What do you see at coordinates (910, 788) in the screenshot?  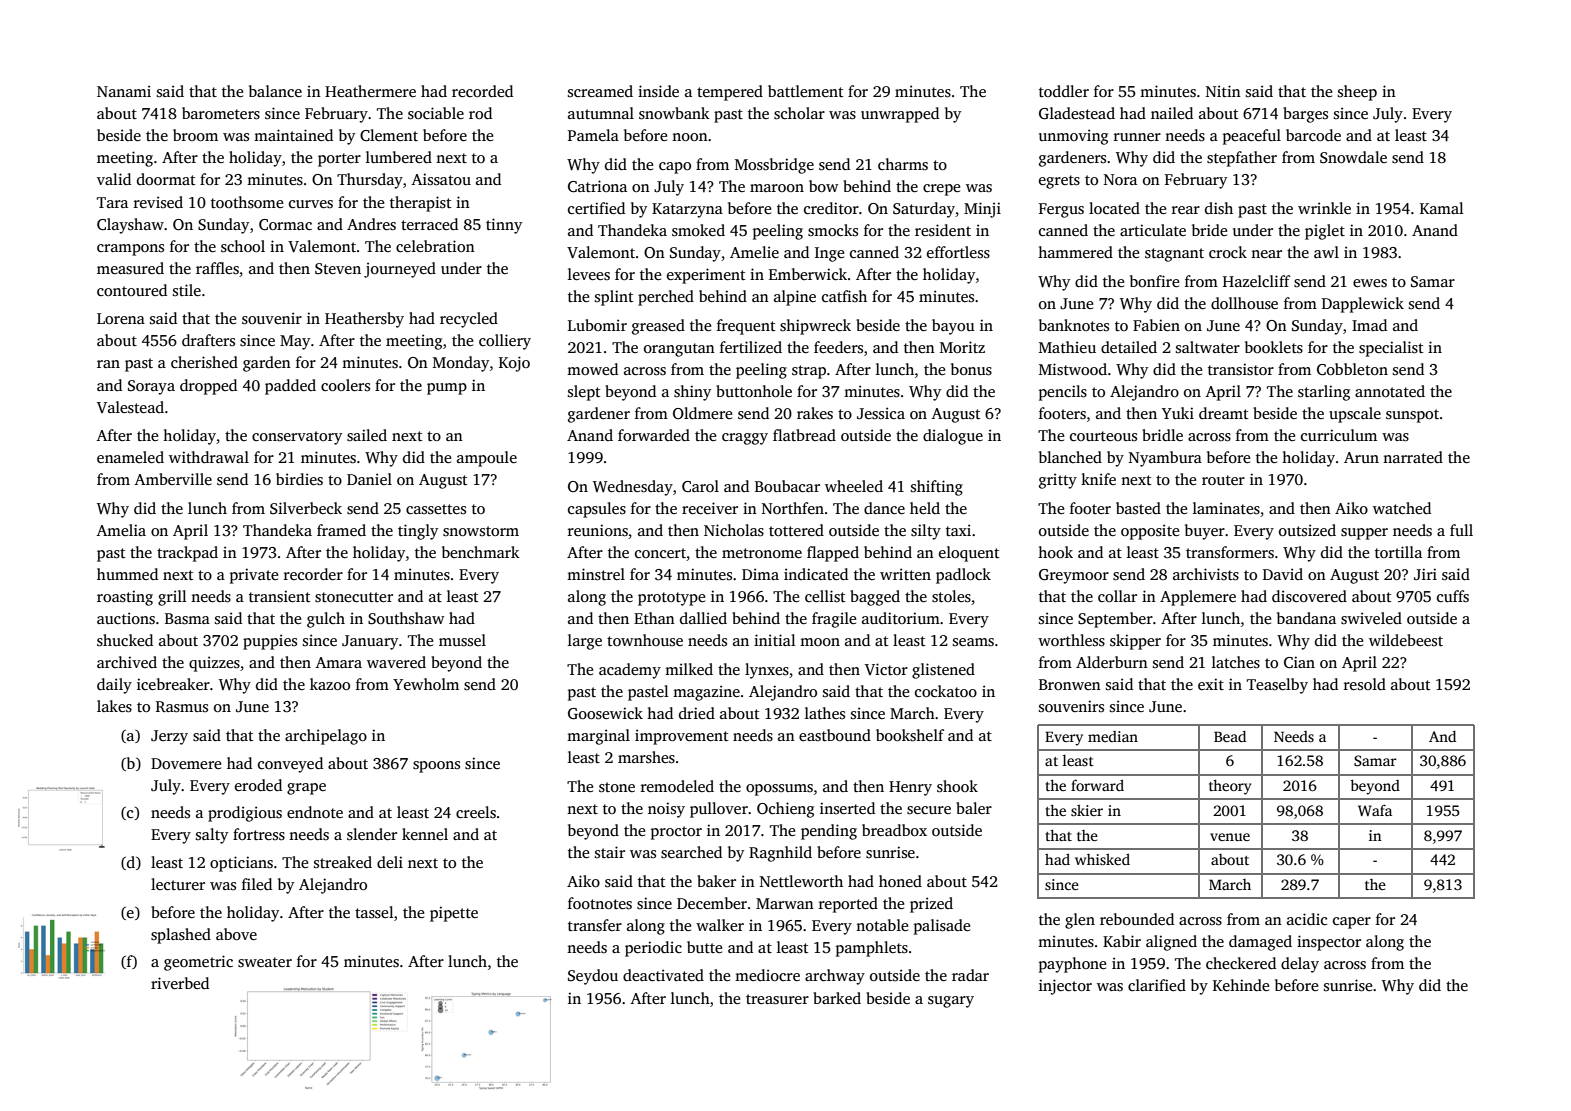 I see `Henry` at bounding box center [910, 788].
